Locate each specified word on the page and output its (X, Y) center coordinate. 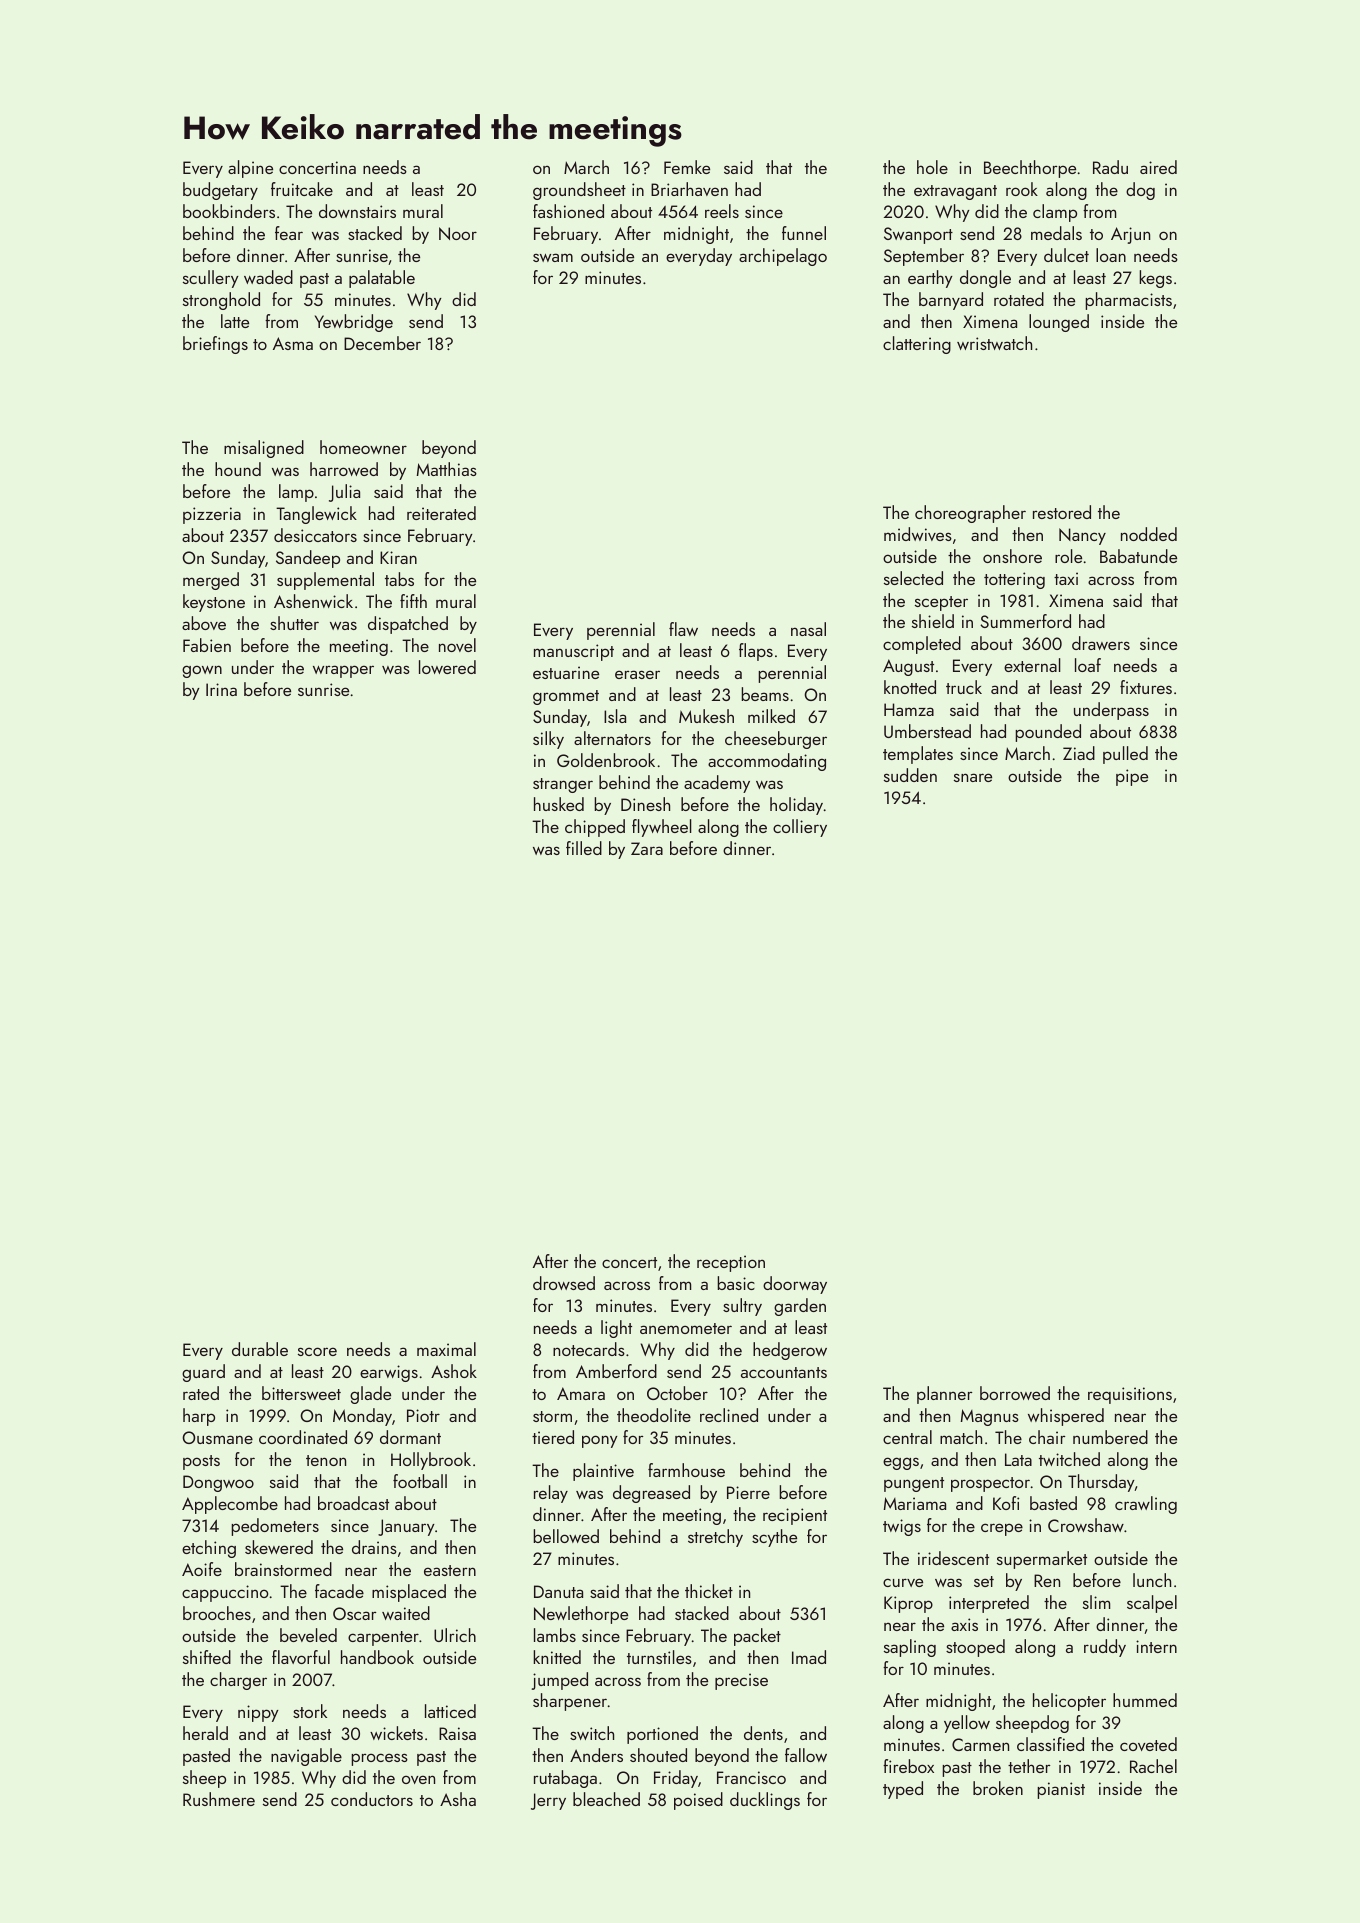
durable (260, 1349)
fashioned (568, 211)
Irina (221, 689)
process (379, 1759)
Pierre (748, 1492)
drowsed (564, 1283)
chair (1047, 1437)
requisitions (1130, 1395)
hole (932, 167)
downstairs (357, 211)
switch (592, 1733)
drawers (1101, 643)
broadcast (353, 1503)
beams (765, 694)
